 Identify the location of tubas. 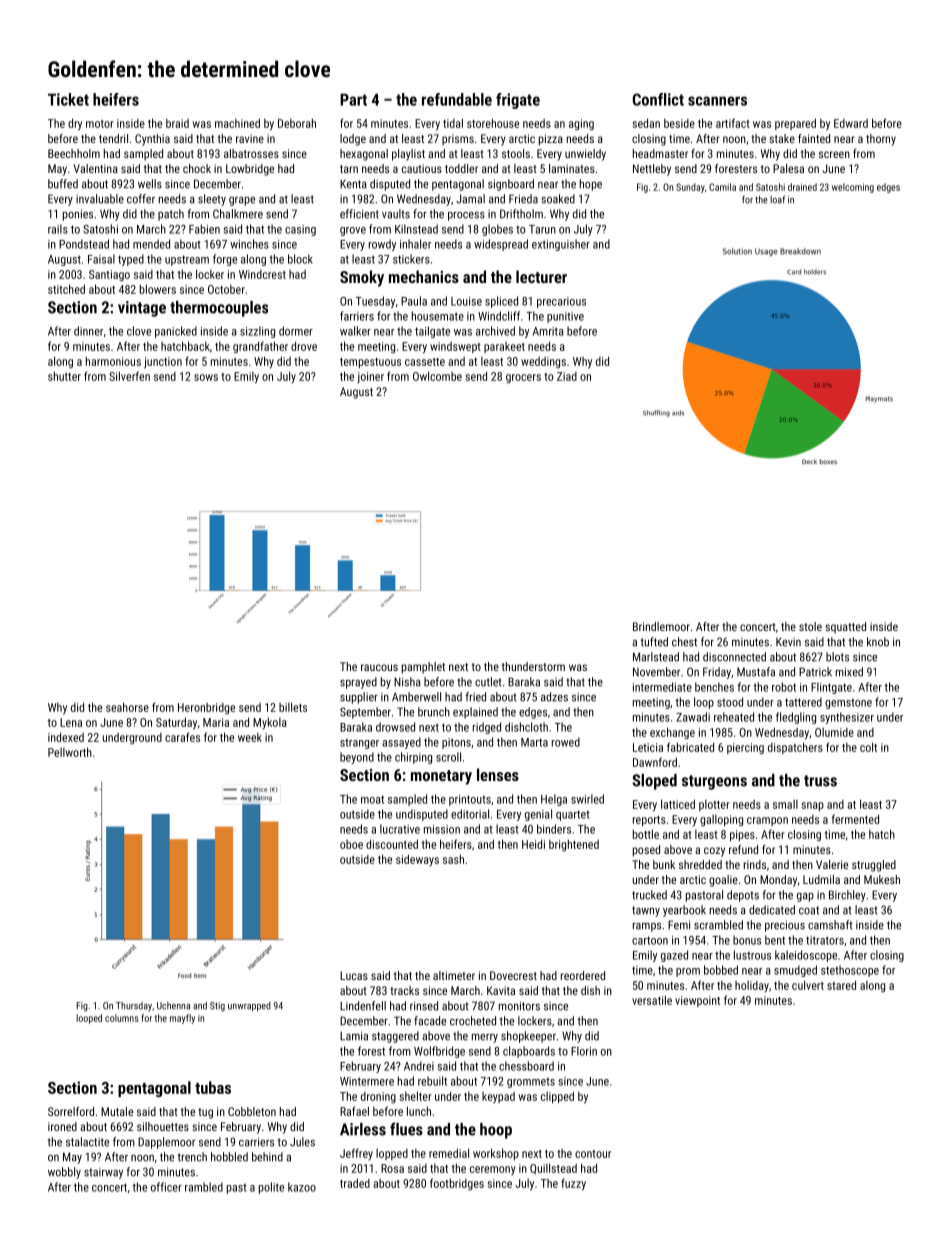
(213, 1087).
